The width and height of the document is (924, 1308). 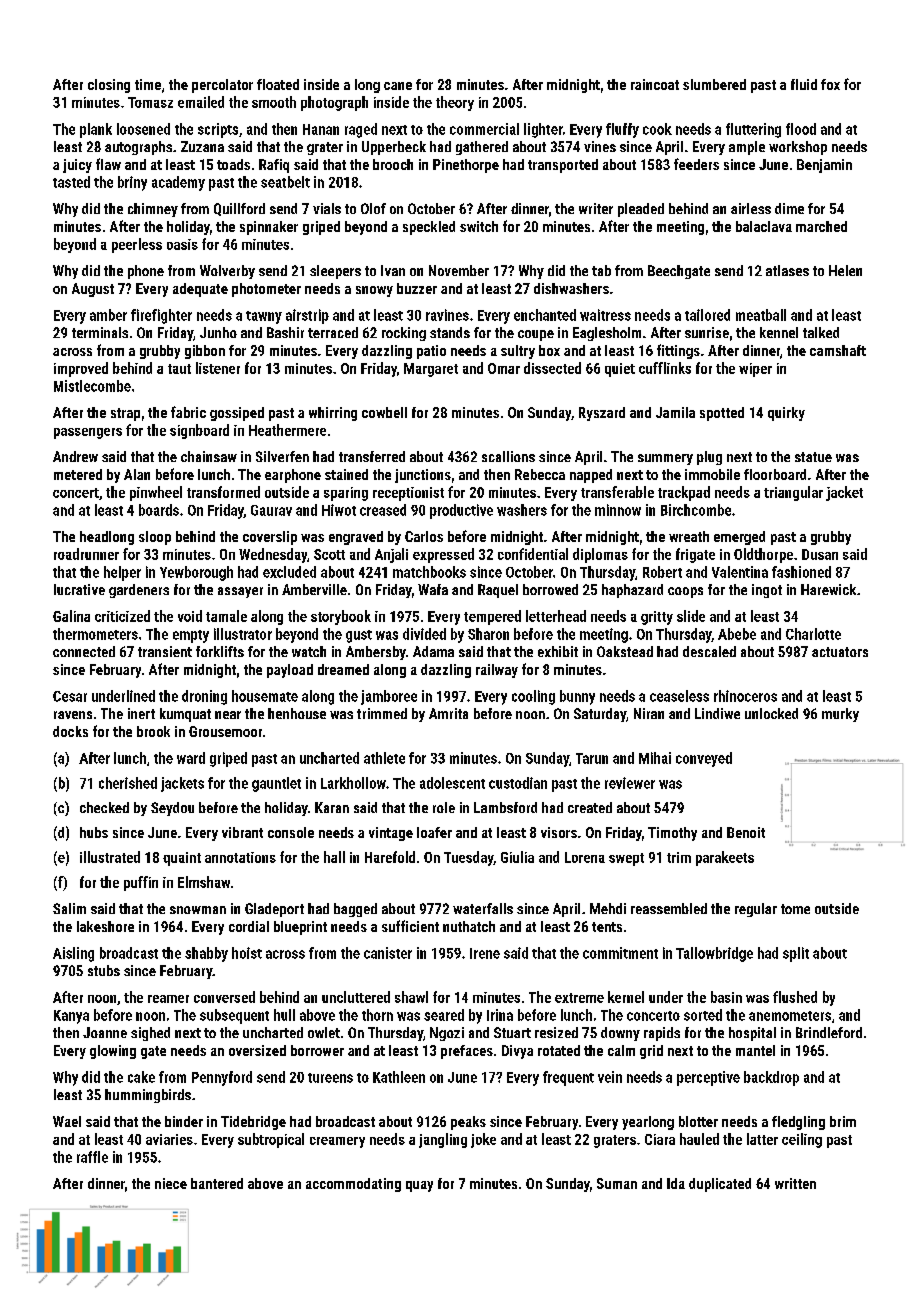 I want to click on letterhead, so click(x=556, y=616).
